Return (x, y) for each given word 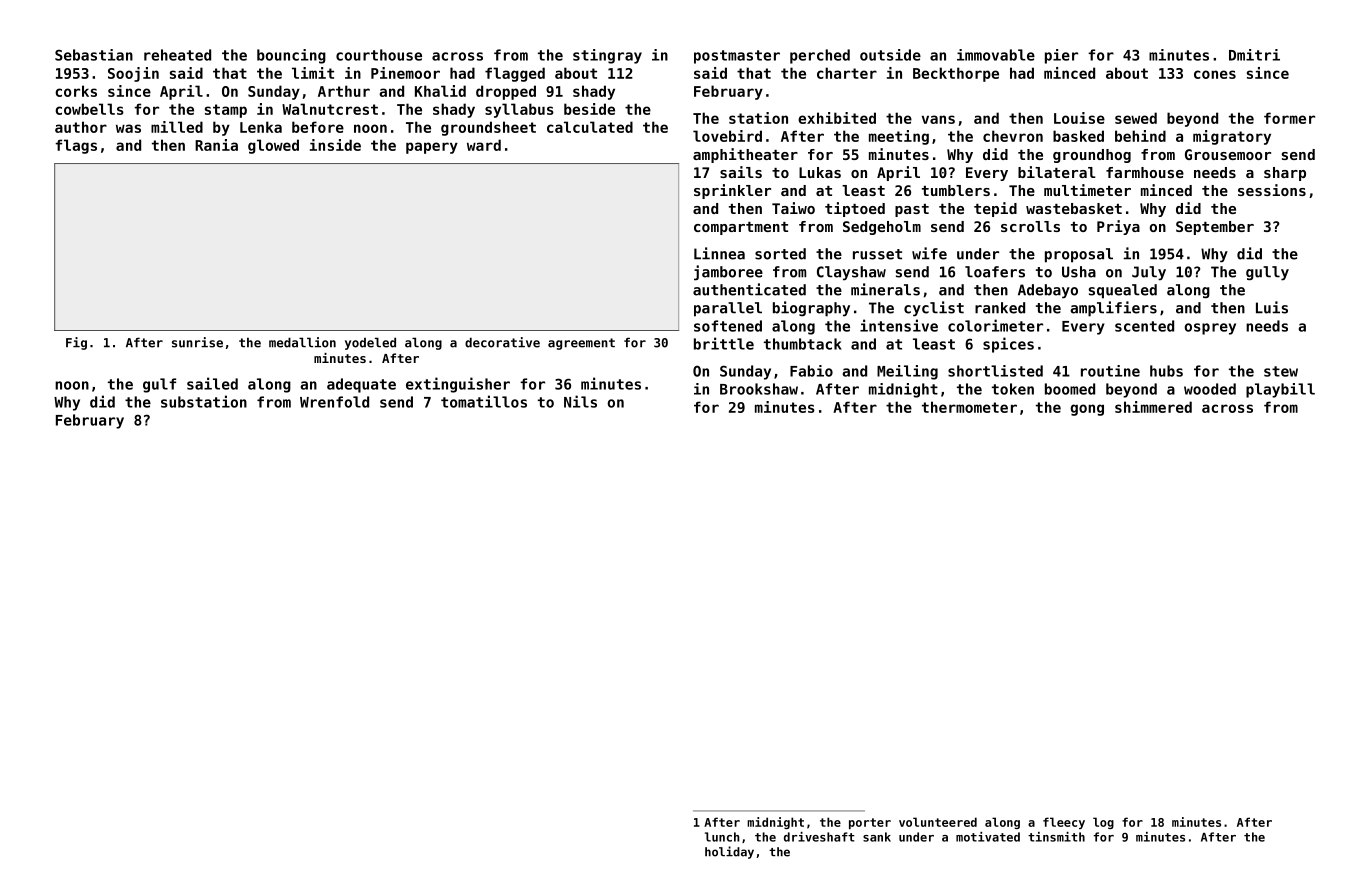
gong (1087, 410)
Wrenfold (334, 402)
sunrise (197, 342)
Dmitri (1254, 55)
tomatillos (484, 401)
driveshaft (819, 837)
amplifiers (1113, 309)
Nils (580, 401)
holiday (729, 852)
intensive (899, 325)
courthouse (379, 55)
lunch (722, 837)
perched (820, 56)
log (1103, 823)
